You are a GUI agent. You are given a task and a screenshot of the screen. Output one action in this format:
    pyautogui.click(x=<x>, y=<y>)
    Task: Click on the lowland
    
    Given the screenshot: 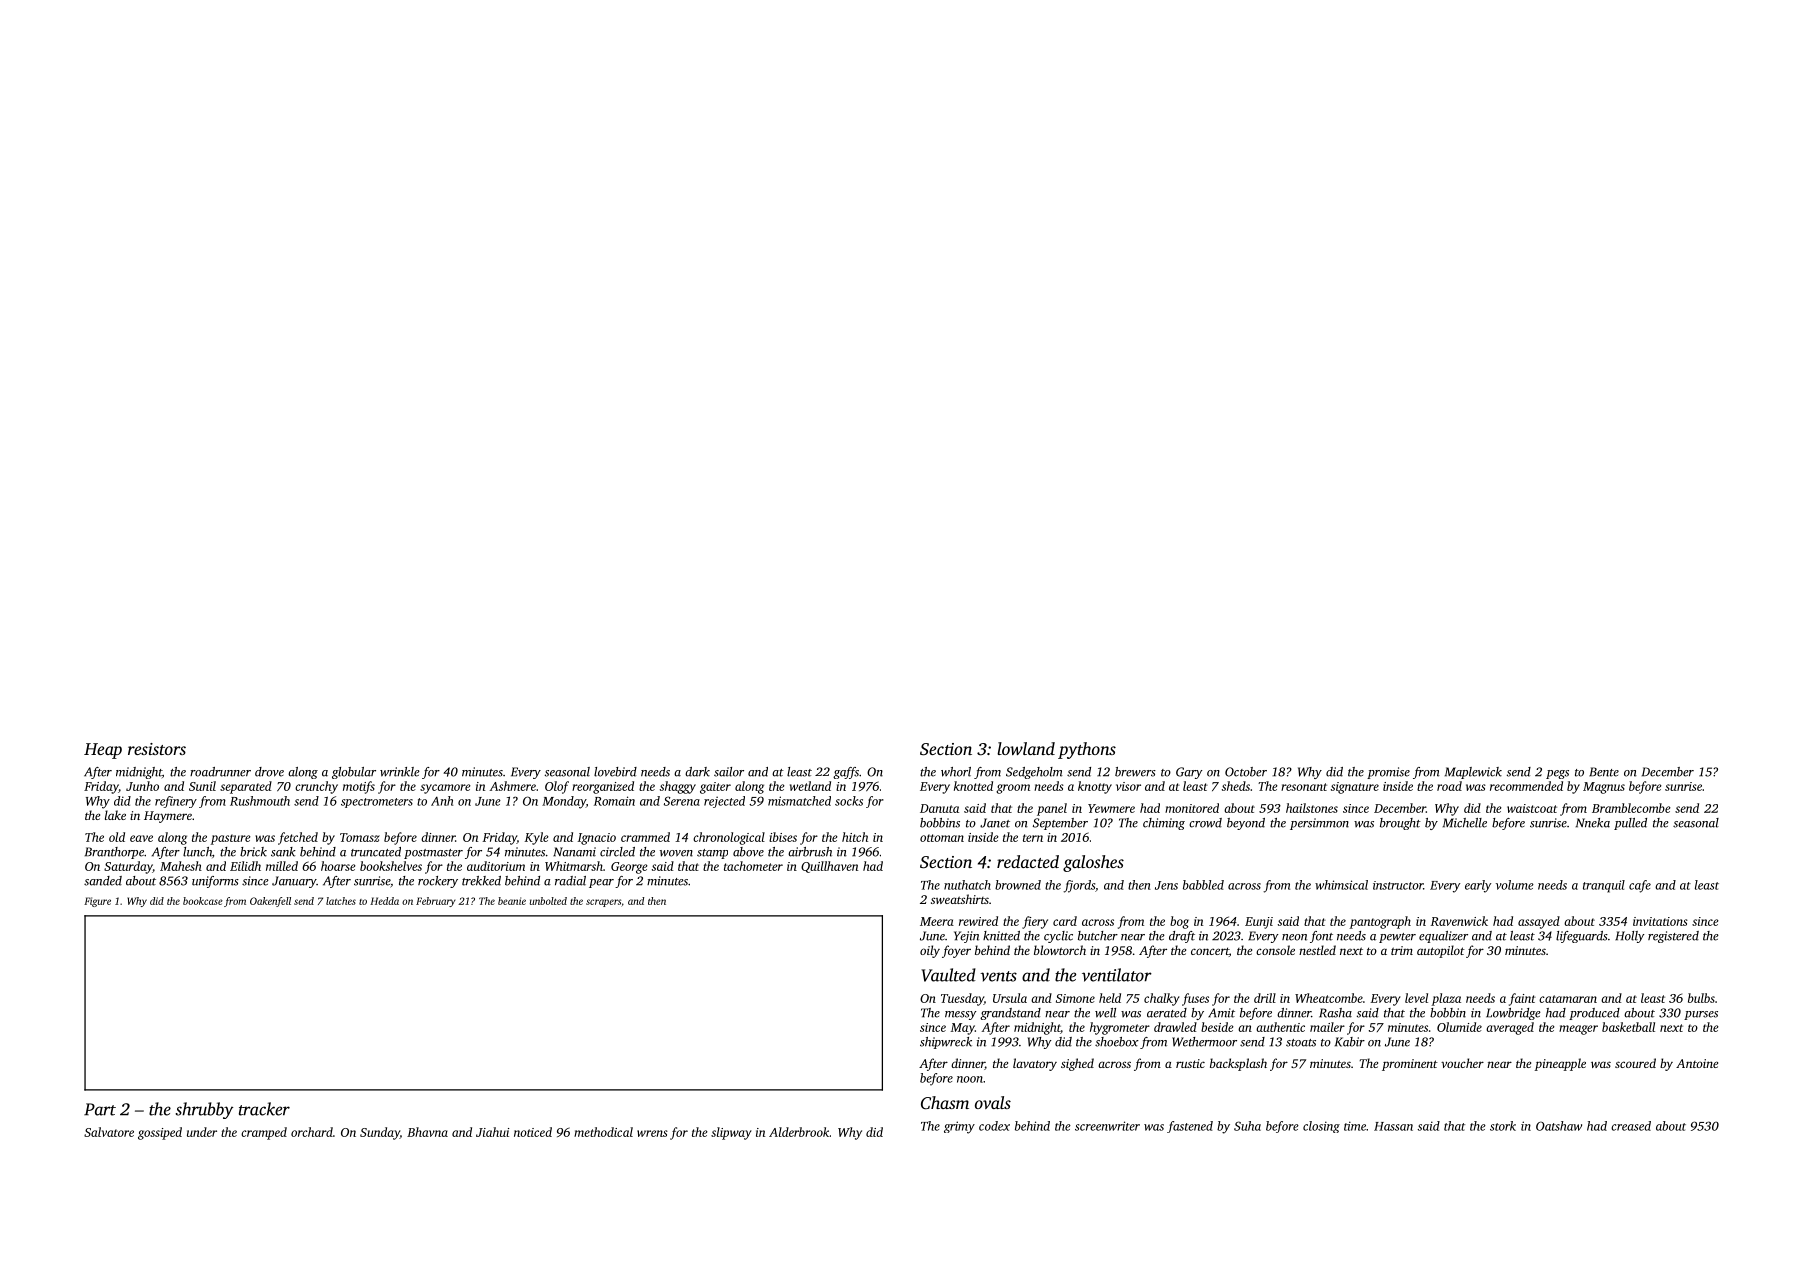 What is the action you would take?
    pyautogui.click(x=1026, y=748)
